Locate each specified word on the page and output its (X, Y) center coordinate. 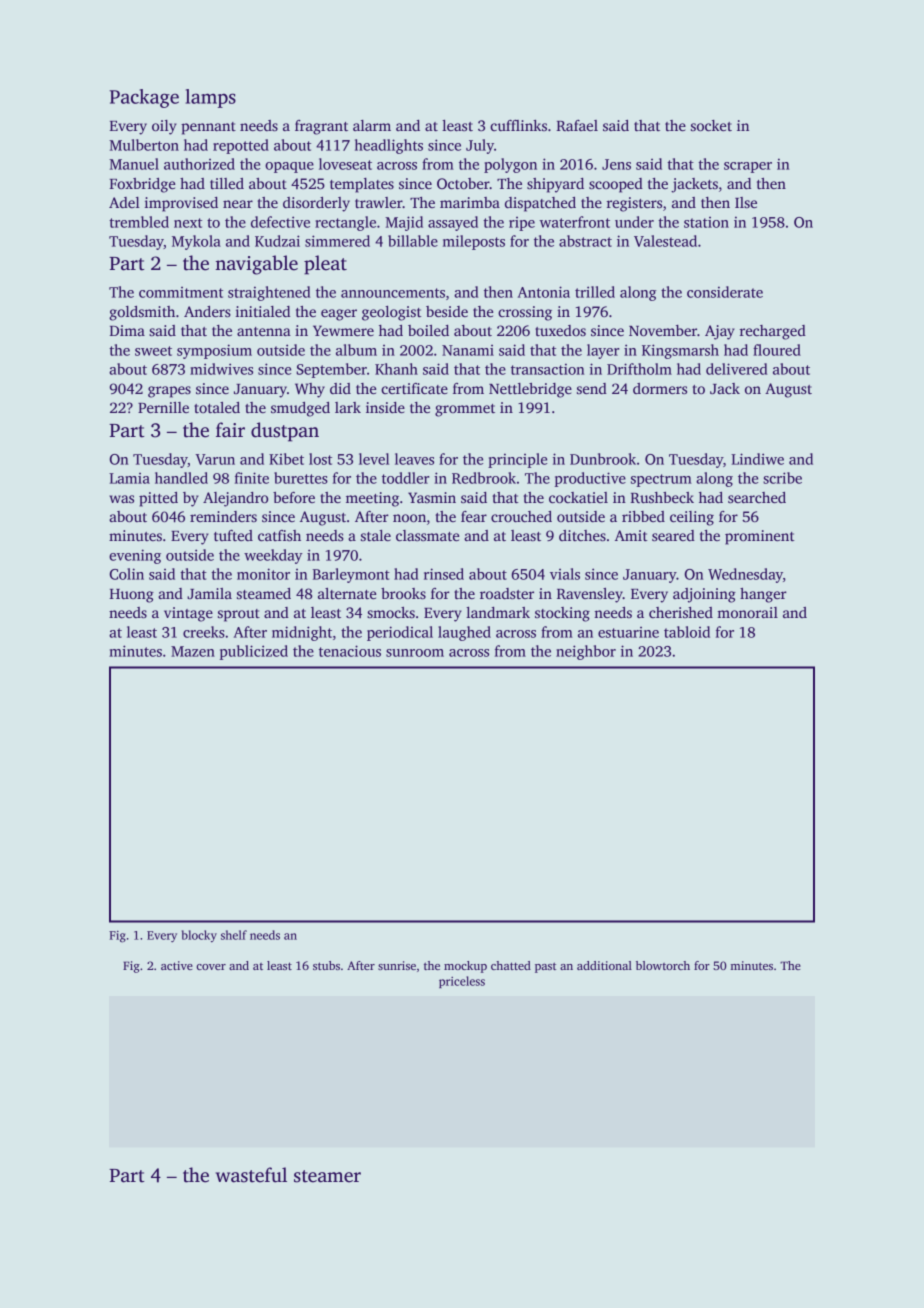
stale (376, 535)
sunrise (397, 965)
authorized (199, 164)
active (177, 965)
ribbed (643, 516)
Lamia (129, 478)
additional (604, 965)
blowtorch (663, 965)
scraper (748, 167)
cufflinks (518, 125)
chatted (511, 965)
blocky (199, 936)
